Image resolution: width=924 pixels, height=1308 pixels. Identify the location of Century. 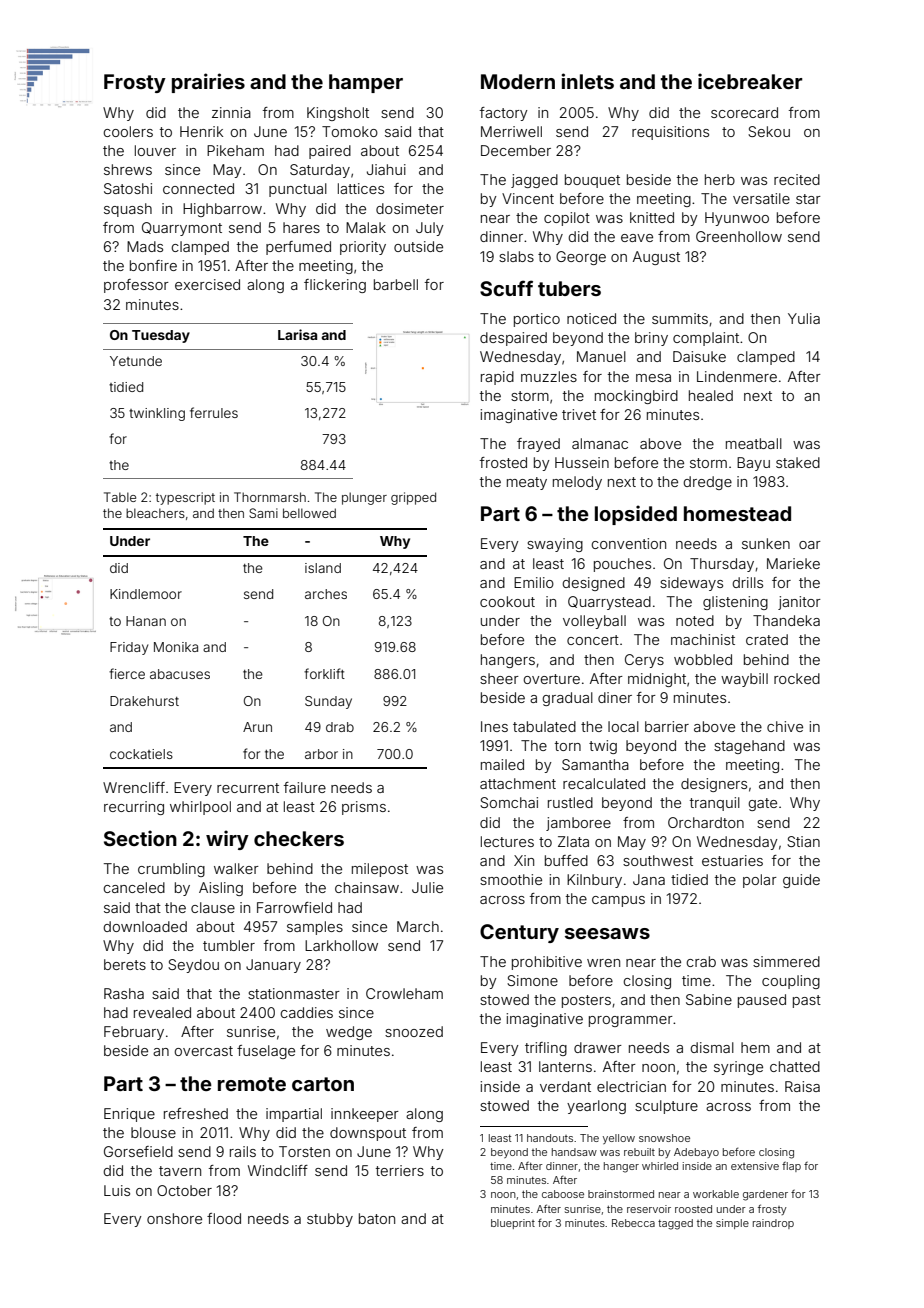
(519, 933).
